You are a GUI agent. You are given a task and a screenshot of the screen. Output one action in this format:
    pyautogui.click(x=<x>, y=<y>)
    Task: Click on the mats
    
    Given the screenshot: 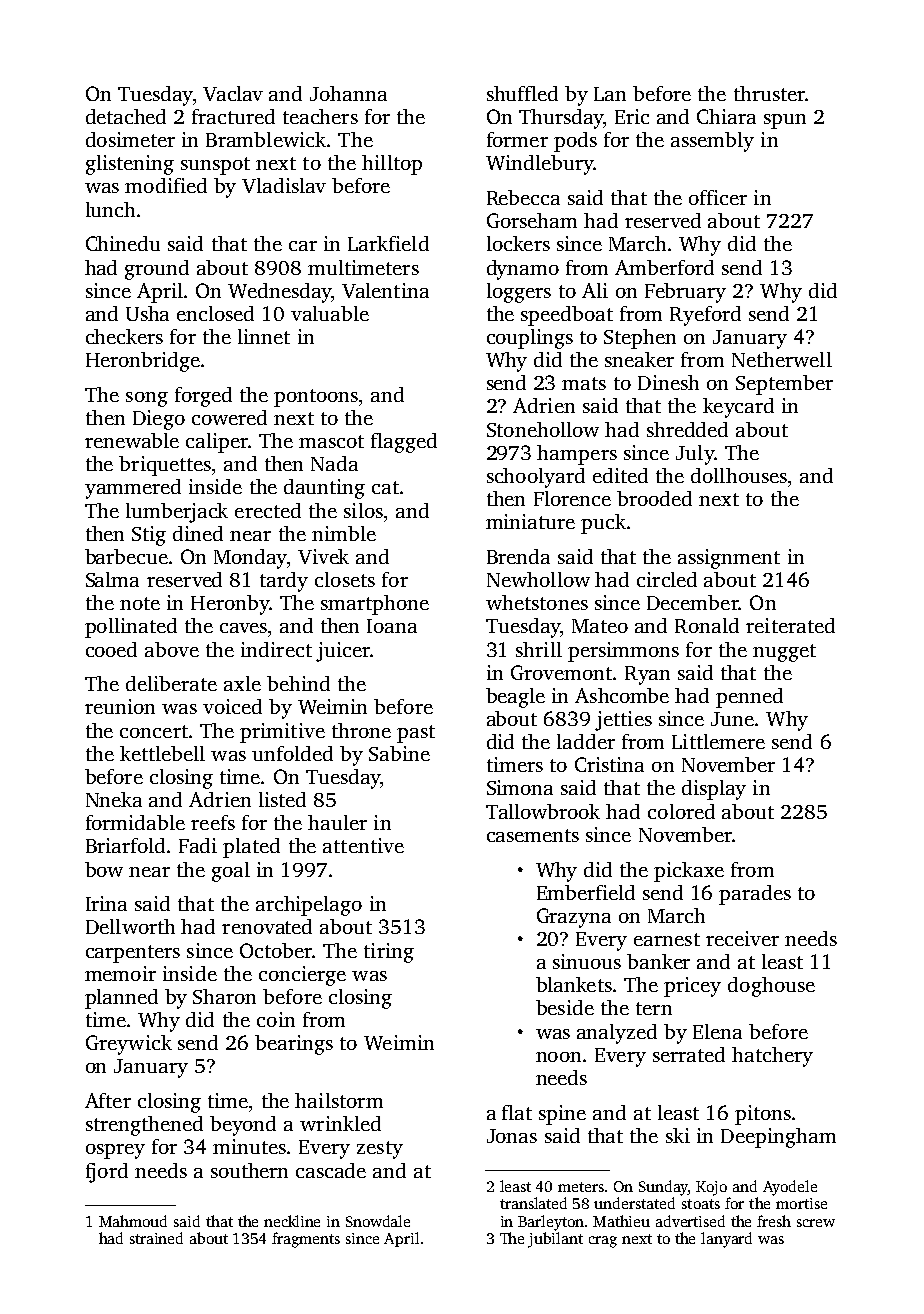 What is the action you would take?
    pyautogui.click(x=584, y=383)
